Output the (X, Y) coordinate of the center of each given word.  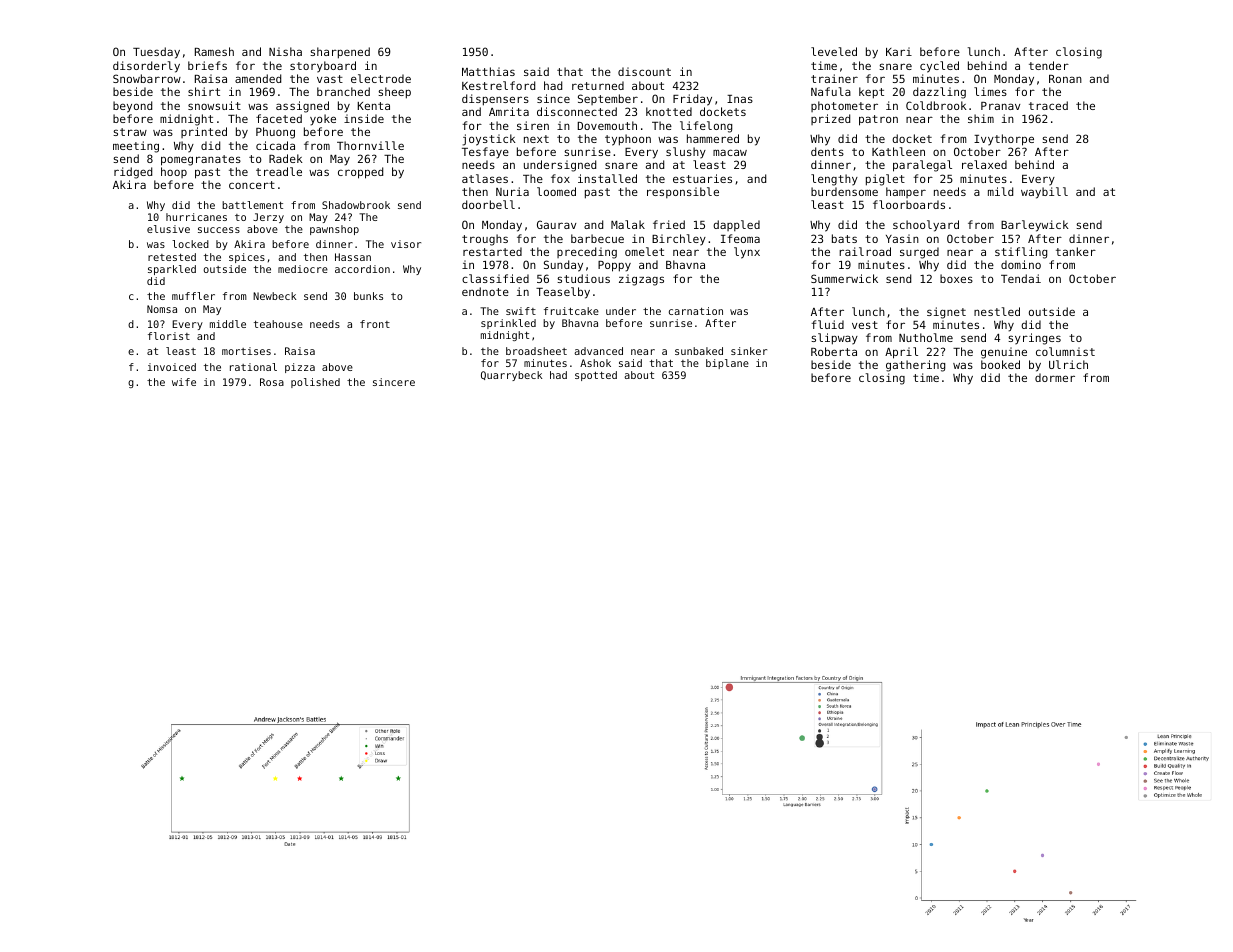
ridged (133, 173)
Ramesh (214, 51)
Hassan (353, 257)
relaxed (984, 164)
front (375, 324)
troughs (485, 240)
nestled (997, 311)
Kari (899, 51)
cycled (939, 67)
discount (644, 71)
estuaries (702, 178)
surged (919, 253)
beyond (132, 107)
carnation (696, 311)
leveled (834, 51)
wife (184, 382)
